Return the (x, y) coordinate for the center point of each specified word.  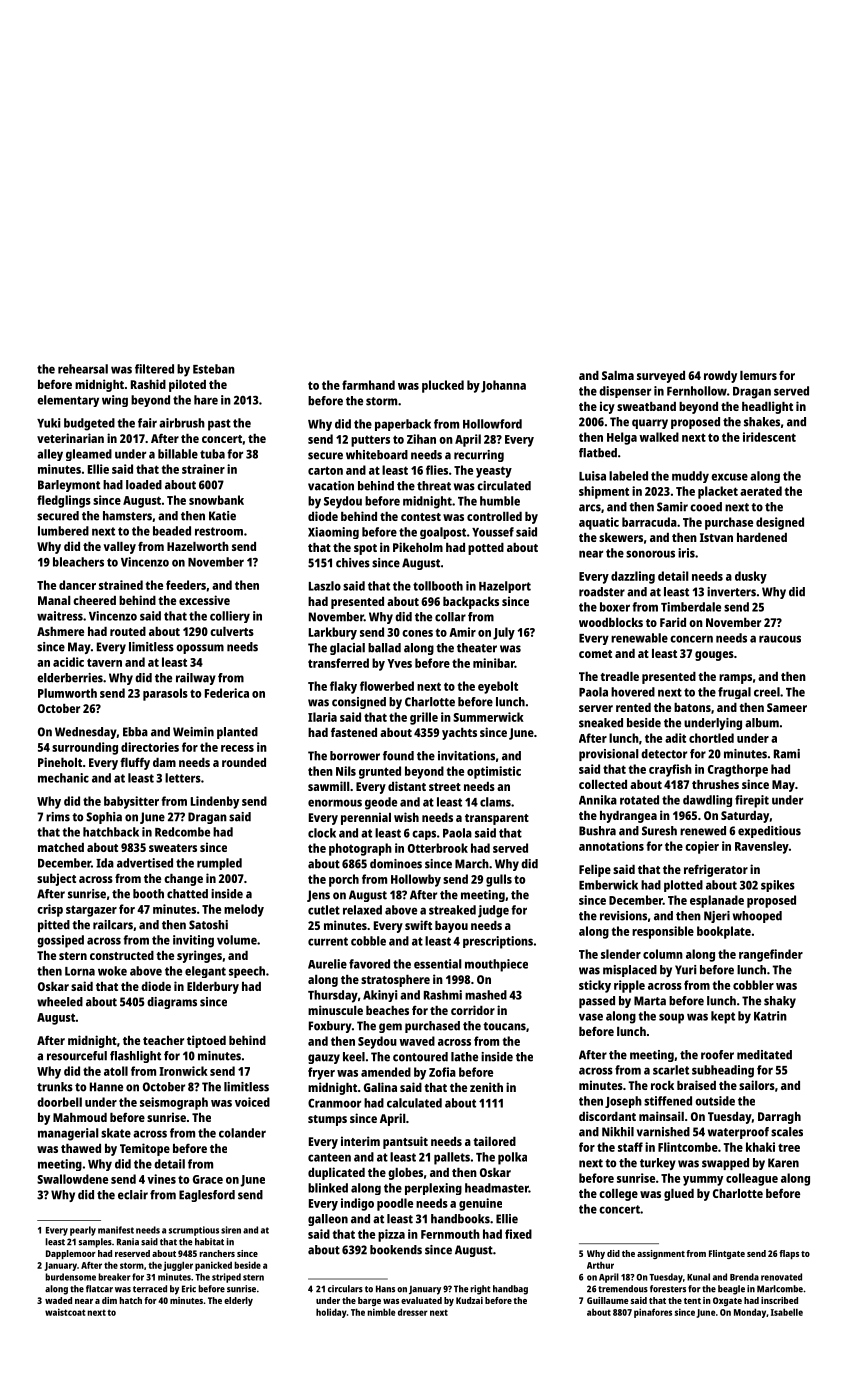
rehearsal (83, 369)
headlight (767, 407)
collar (450, 617)
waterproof (738, 1133)
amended (386, 1072)
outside (715, 1101)
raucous (780, 639)
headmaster (497, 1188)
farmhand (368, 385)
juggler (178, 1266)
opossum (200, 649)
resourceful (77, 1056)
